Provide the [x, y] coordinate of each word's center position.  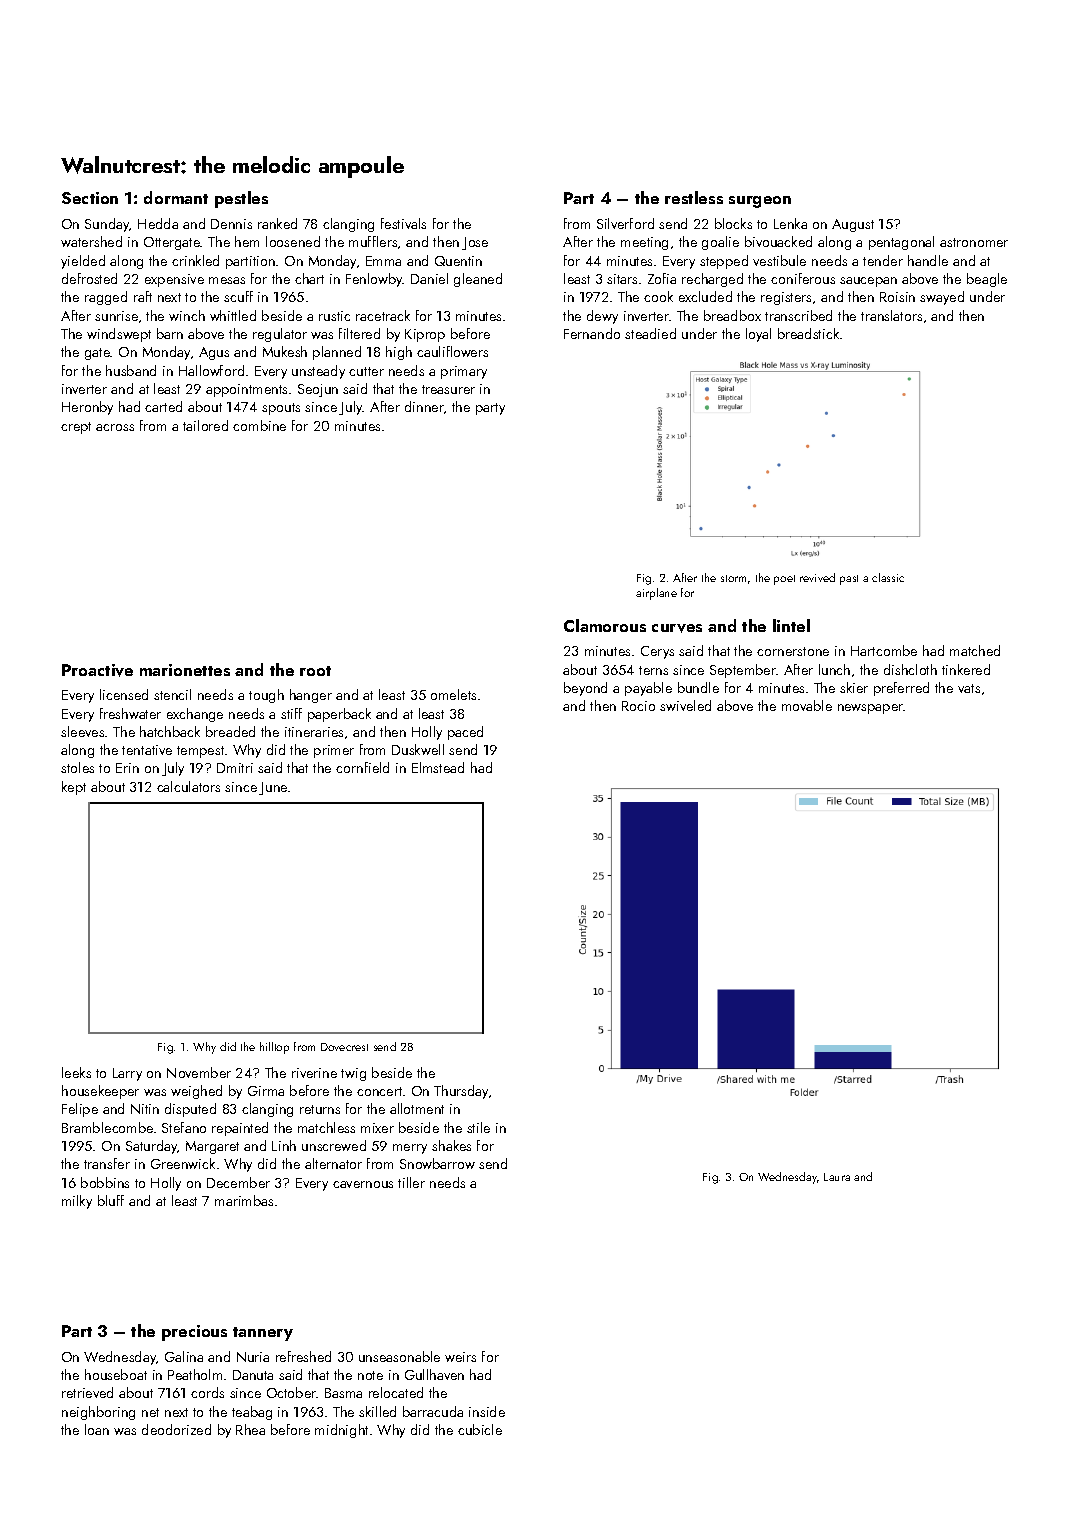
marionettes [185, 670]
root [315, 671]
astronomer [974, 242]
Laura [837, 1177]
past [849, 580]
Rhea [250, 1429]
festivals [403, 223]
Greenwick [183, 1163]
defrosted [89, 278]
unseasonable [399, 1356]
